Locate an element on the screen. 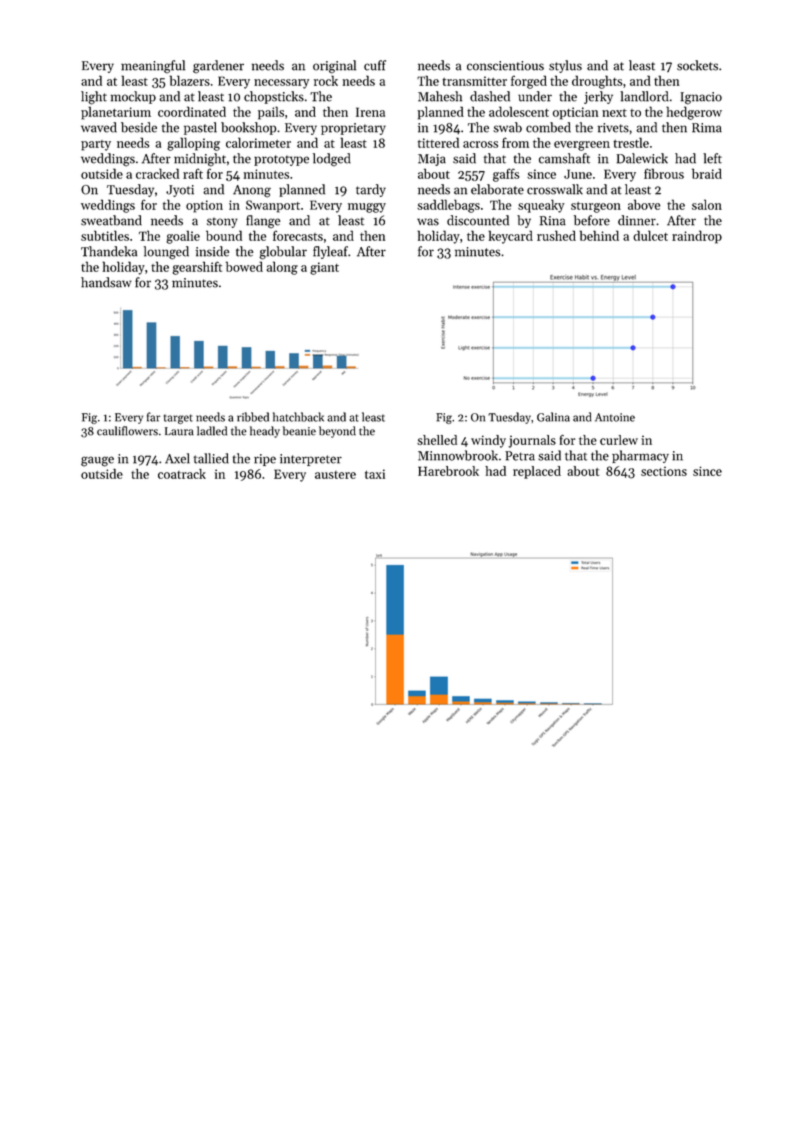  behind is located at coordinates (599, 235).
